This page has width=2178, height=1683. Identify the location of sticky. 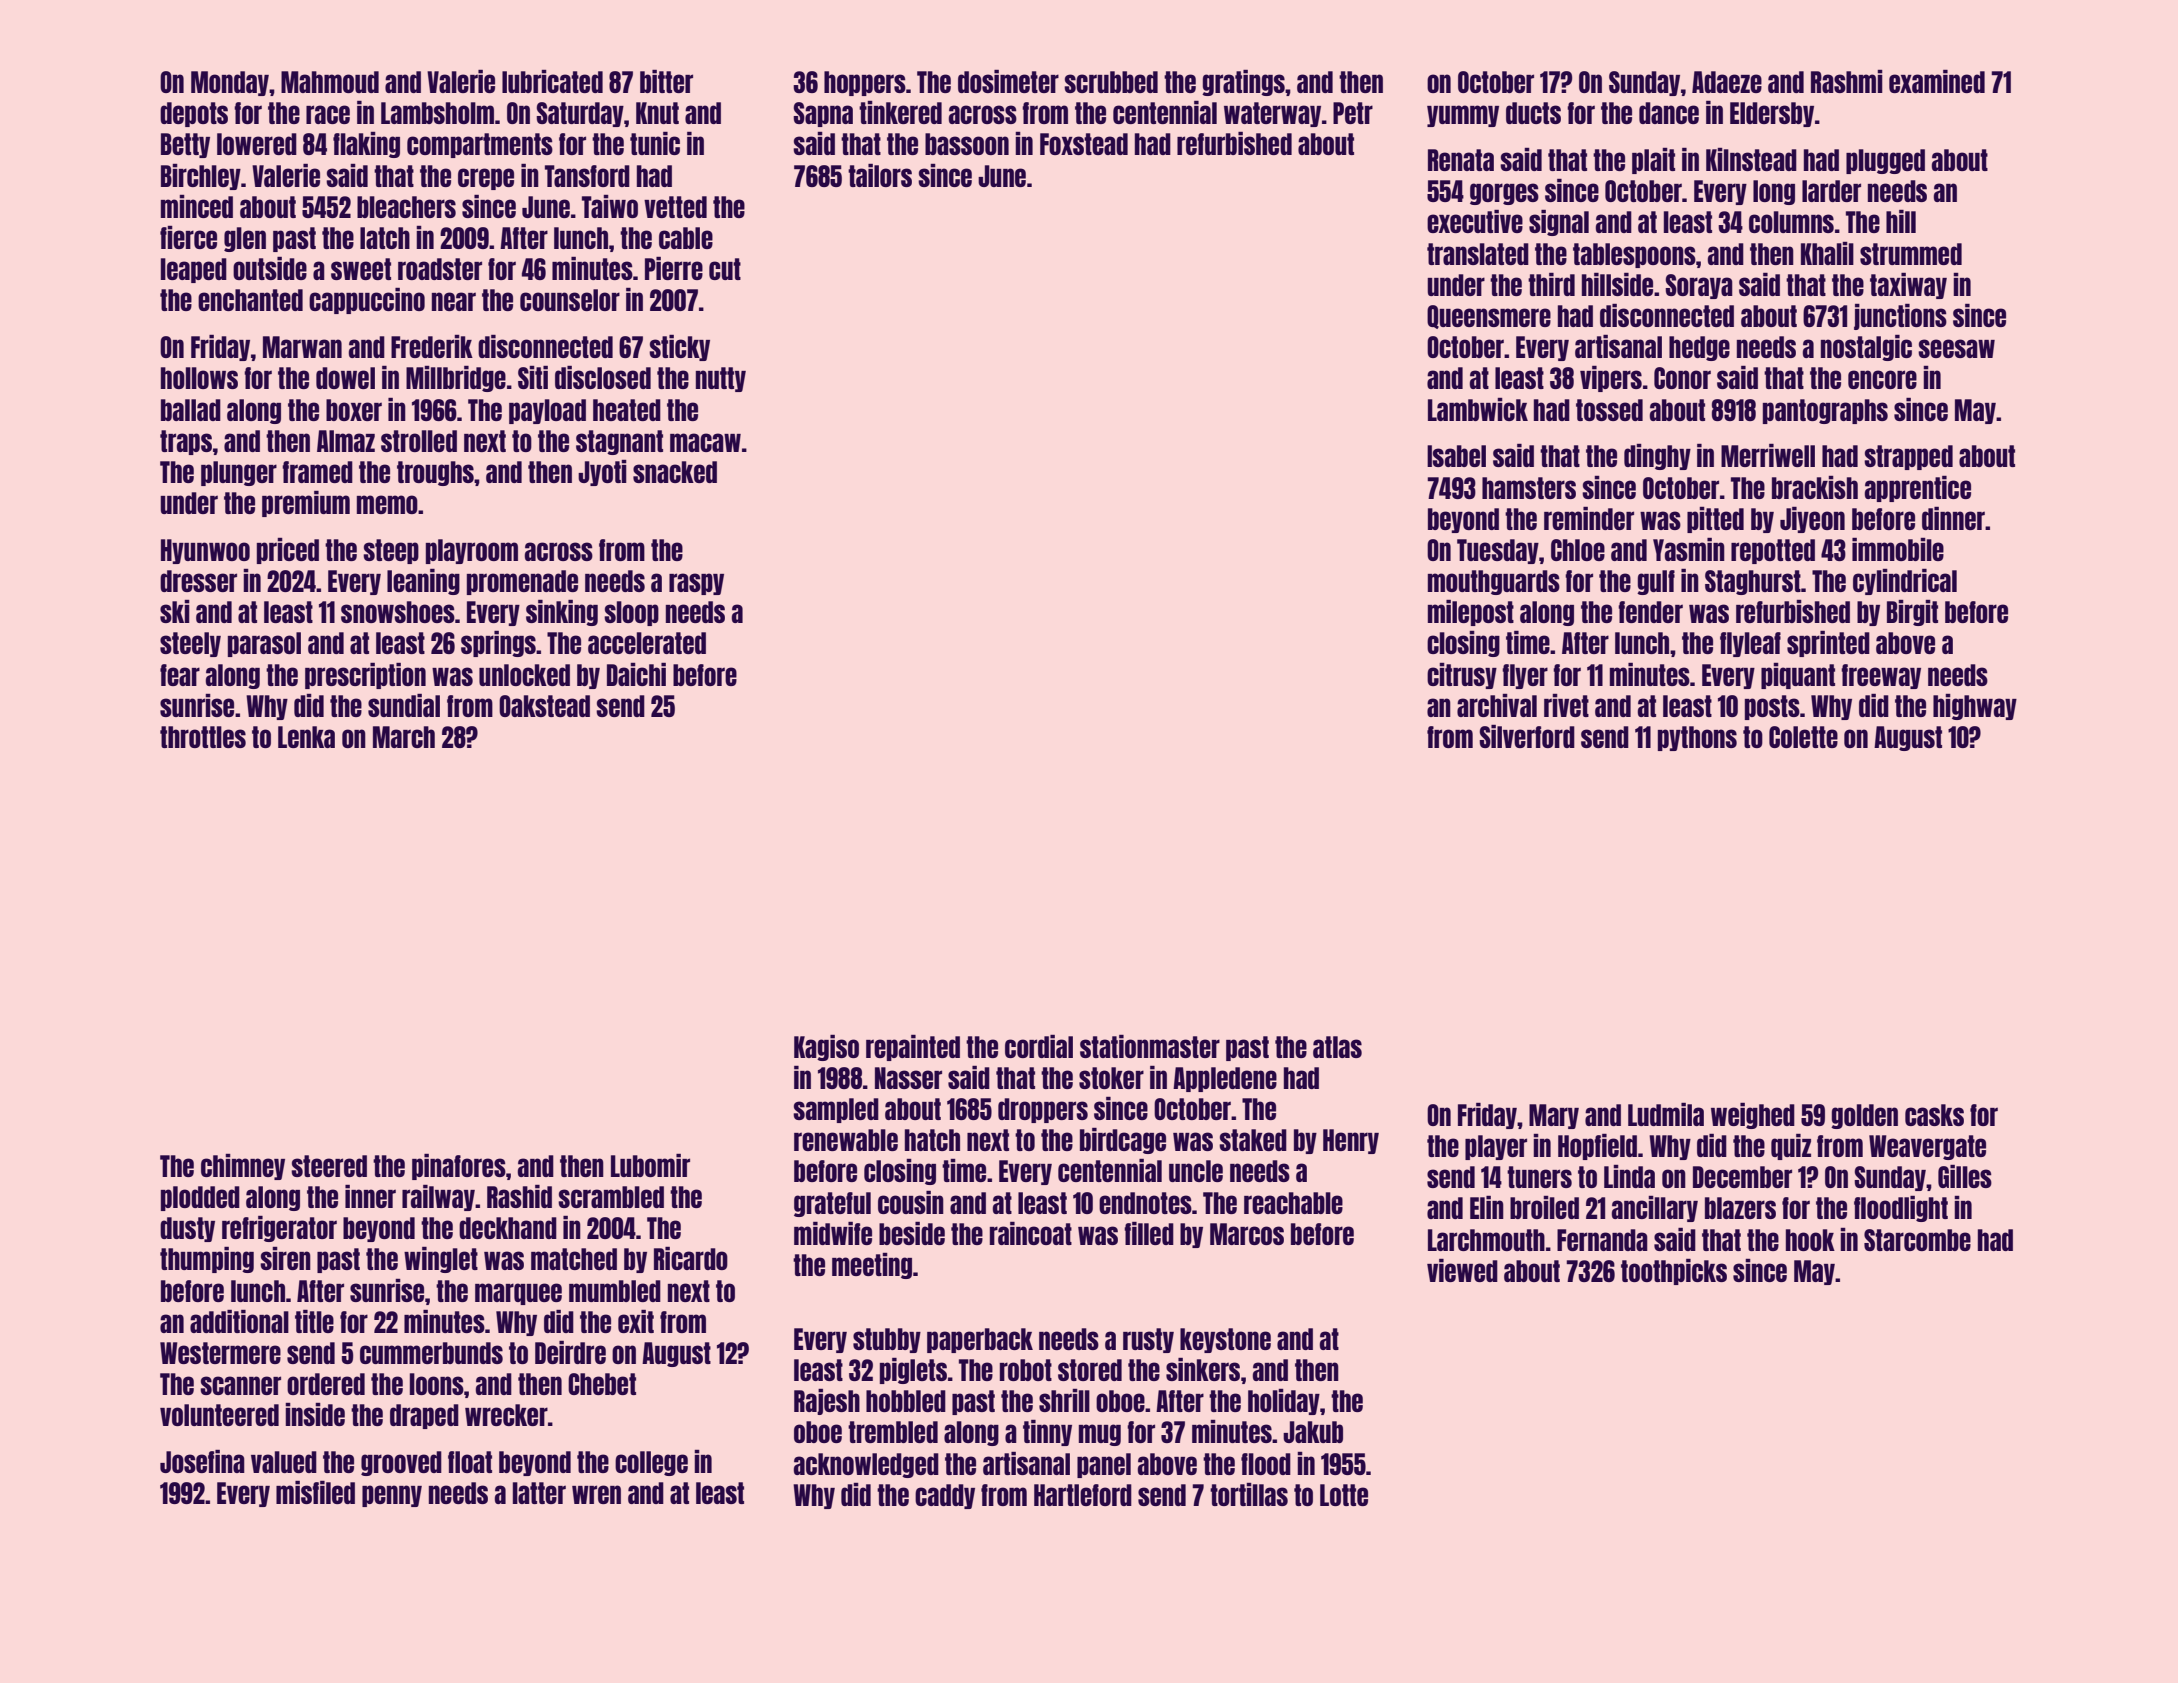
(679, 348).
